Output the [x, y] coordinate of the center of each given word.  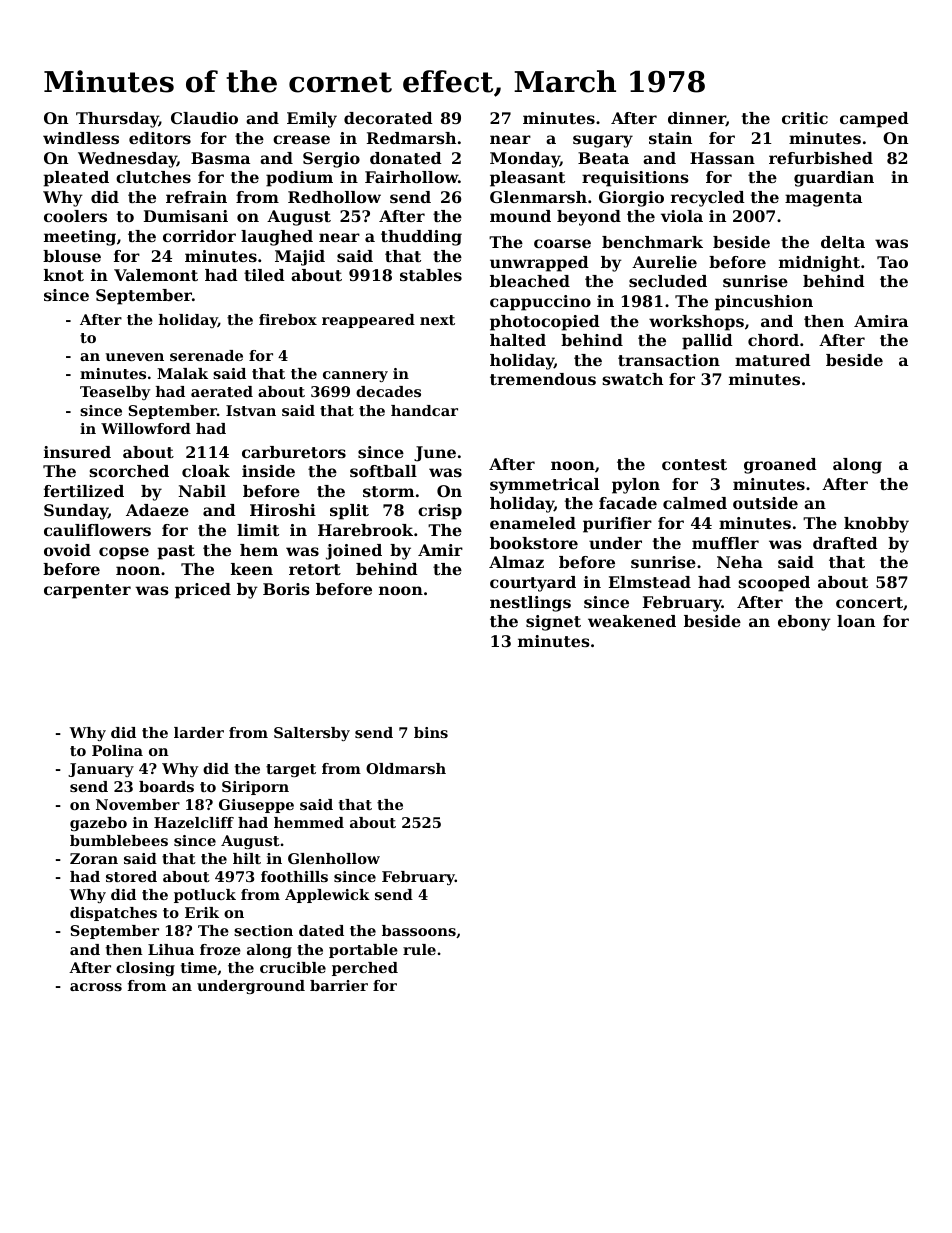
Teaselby [115, 393]
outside [765, 503]
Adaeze [157, 510]
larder [199, 732]
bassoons [419, 930]
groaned [780, 466]
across [96, 987]
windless [81, 138]
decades [388, 391]
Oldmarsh [406, 768]
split [349, 512]
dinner [697, 119]
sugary [603, 141]
